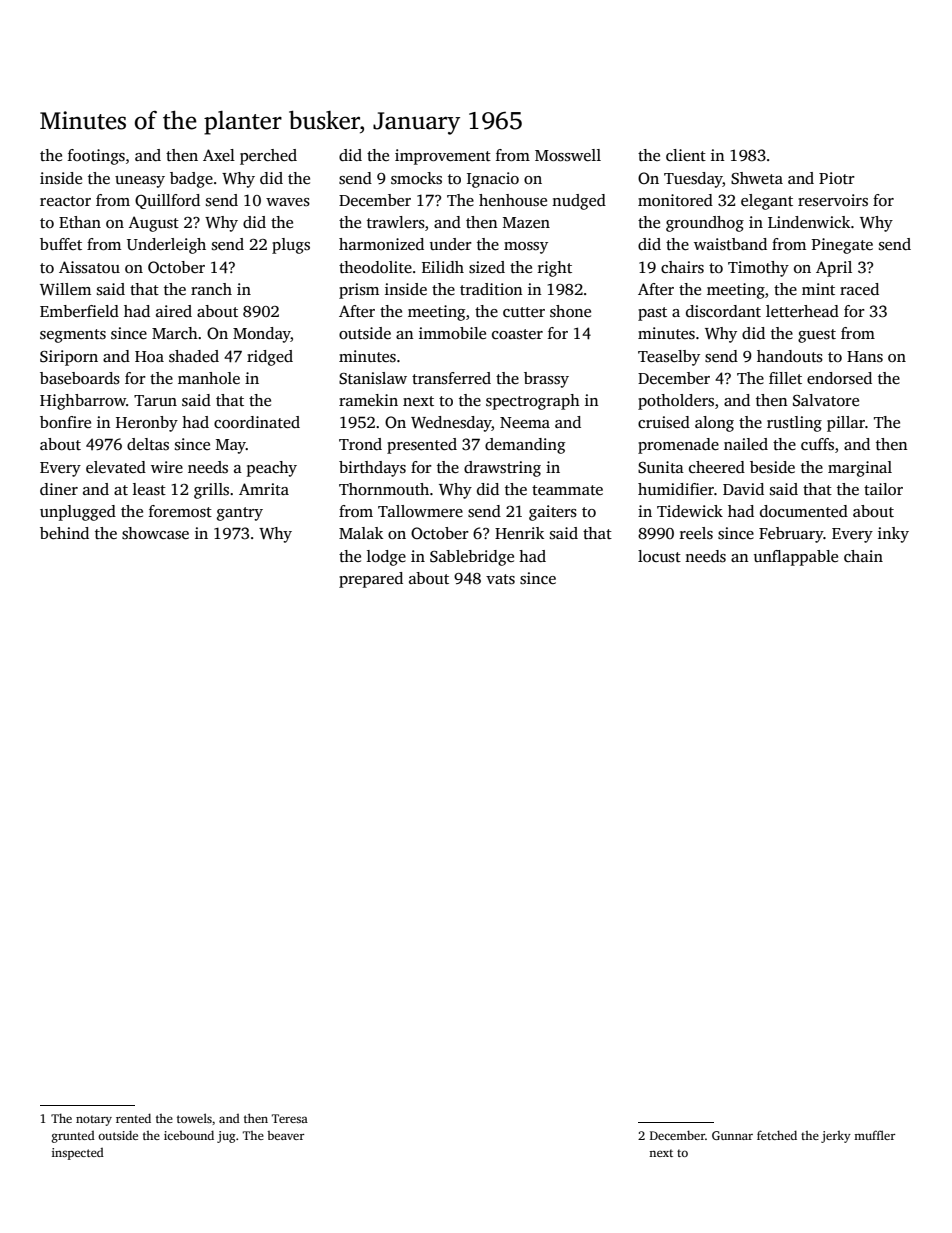 This image has width=952, height=1233. What do you see at coordinates (94, 1120) in the image?
I see `notary` at bounding box center [94, 1120].
